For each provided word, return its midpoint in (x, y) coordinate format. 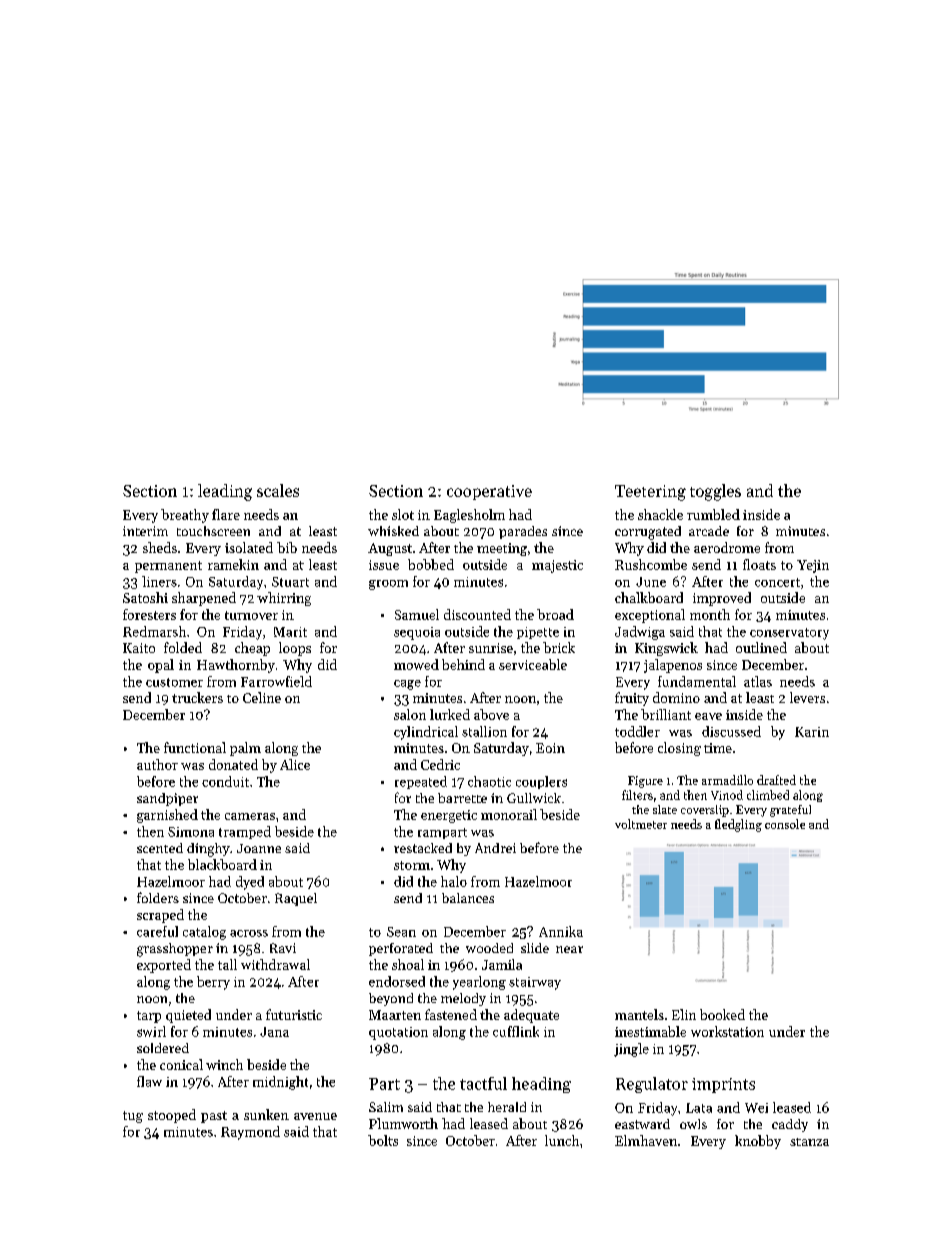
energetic (449, 816)
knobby (758, 1142)
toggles (715, 492)
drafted (776, 780)
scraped (160, 916)
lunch (562, 1140)
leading (225, 492)
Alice (295, 764)
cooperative (489, 492)
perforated (401, 949)
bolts (383, 1140)
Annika (561, 931)
